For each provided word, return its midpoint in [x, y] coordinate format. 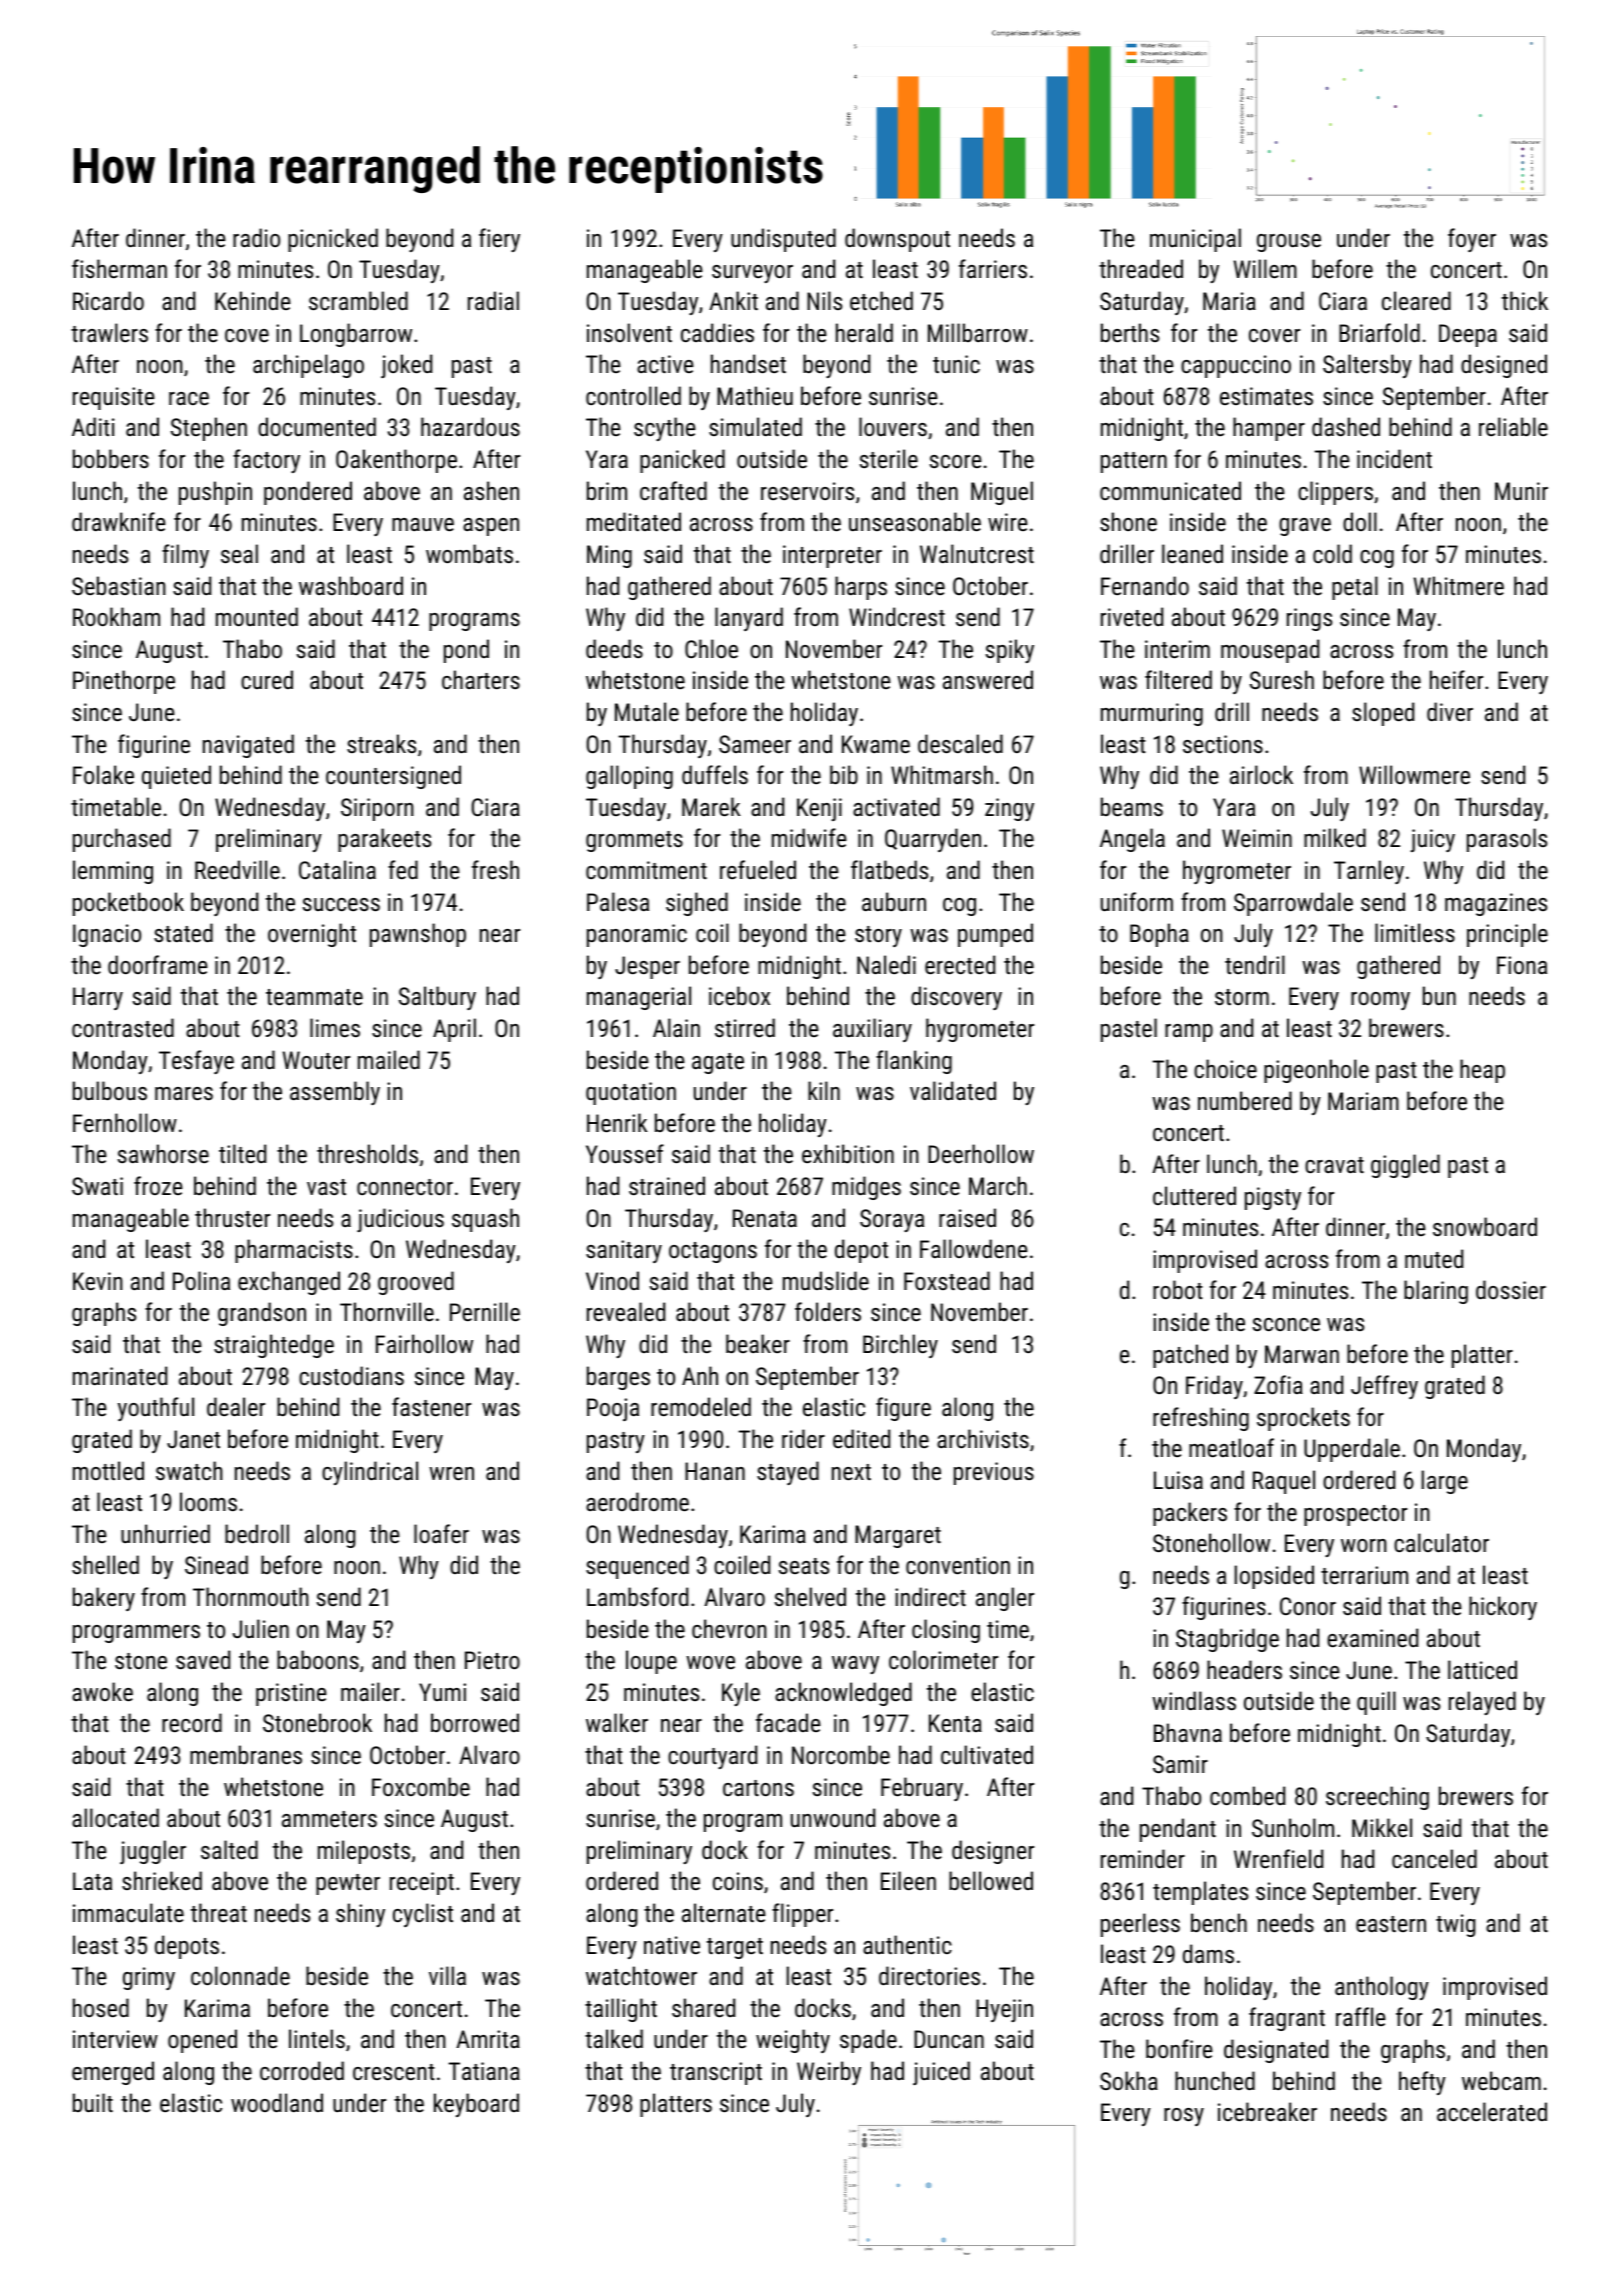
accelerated [1492, 2111]
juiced [941, 2073]
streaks [381, 743]
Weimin [1257, 838]
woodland [277, 2102]
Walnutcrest [977, 553]
